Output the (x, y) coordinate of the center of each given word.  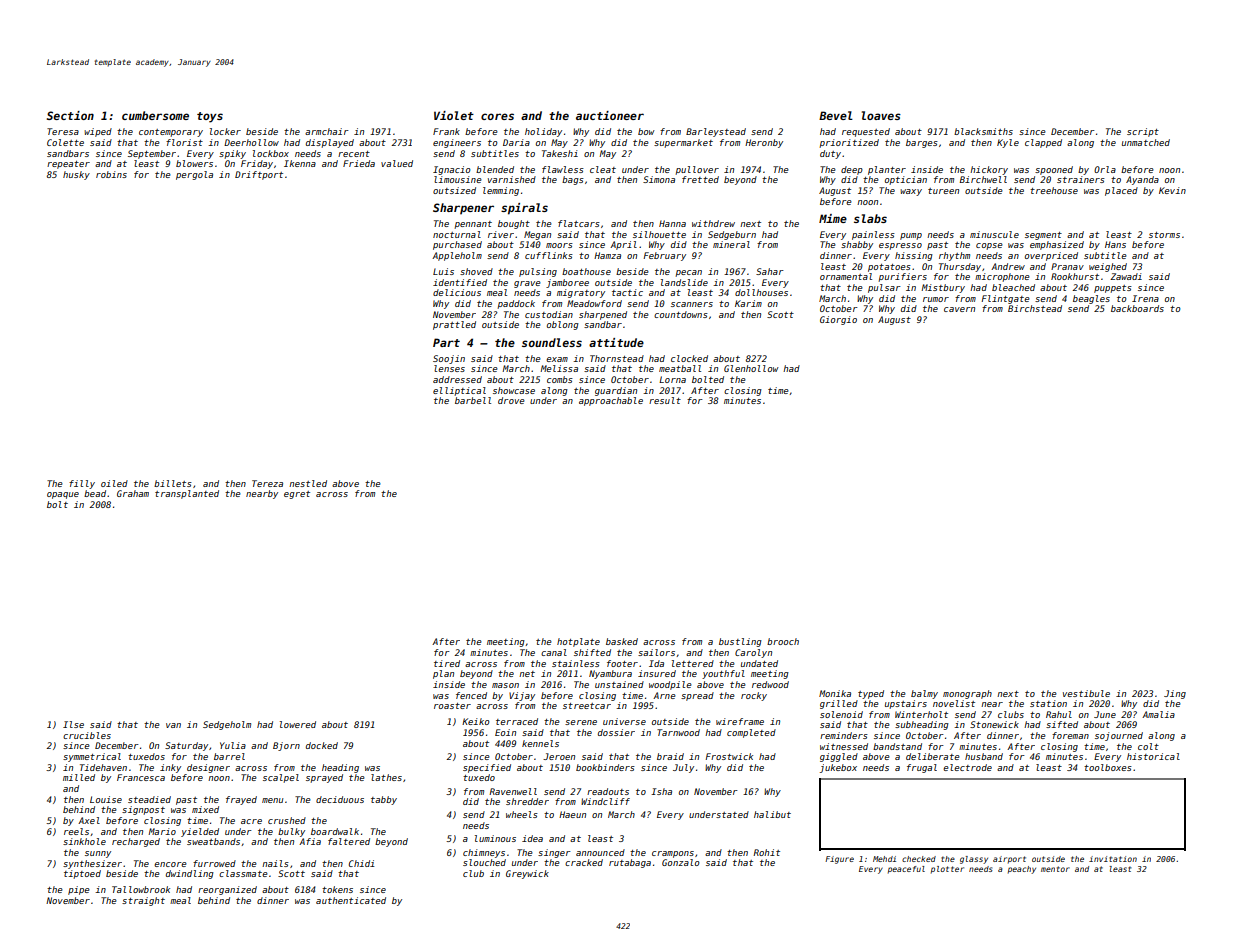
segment (1043, 236)
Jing (1175, 694)
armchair (327, 131)
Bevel (836, 115)
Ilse (73, 724)
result (665, 400)
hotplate (578, 642)
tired (447, 663)
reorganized (227, 890)
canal (554, 652)
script (1143, 132)
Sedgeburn (732, 235)
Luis (443, 271)
